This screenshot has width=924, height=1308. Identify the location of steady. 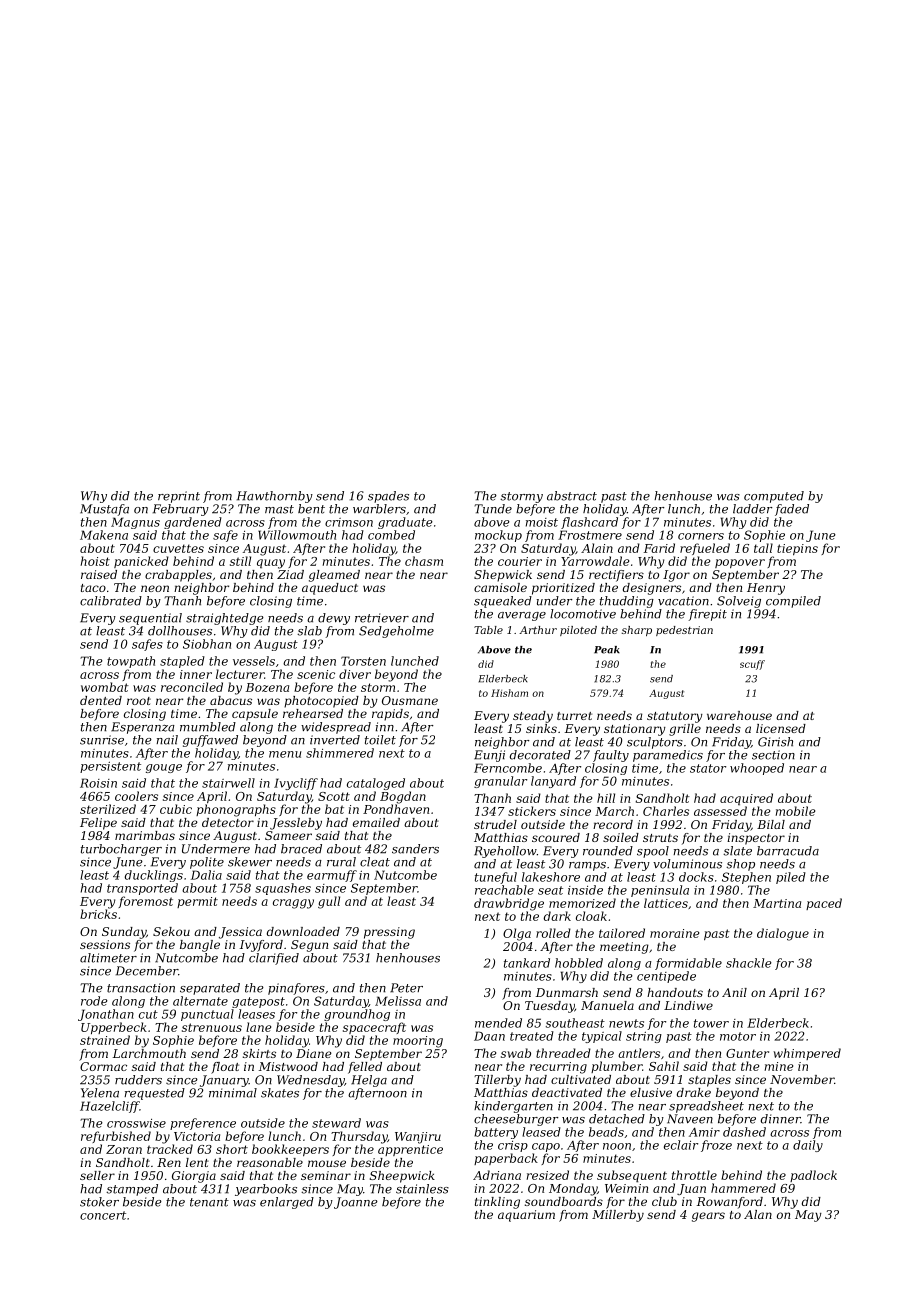
(533, 717).
